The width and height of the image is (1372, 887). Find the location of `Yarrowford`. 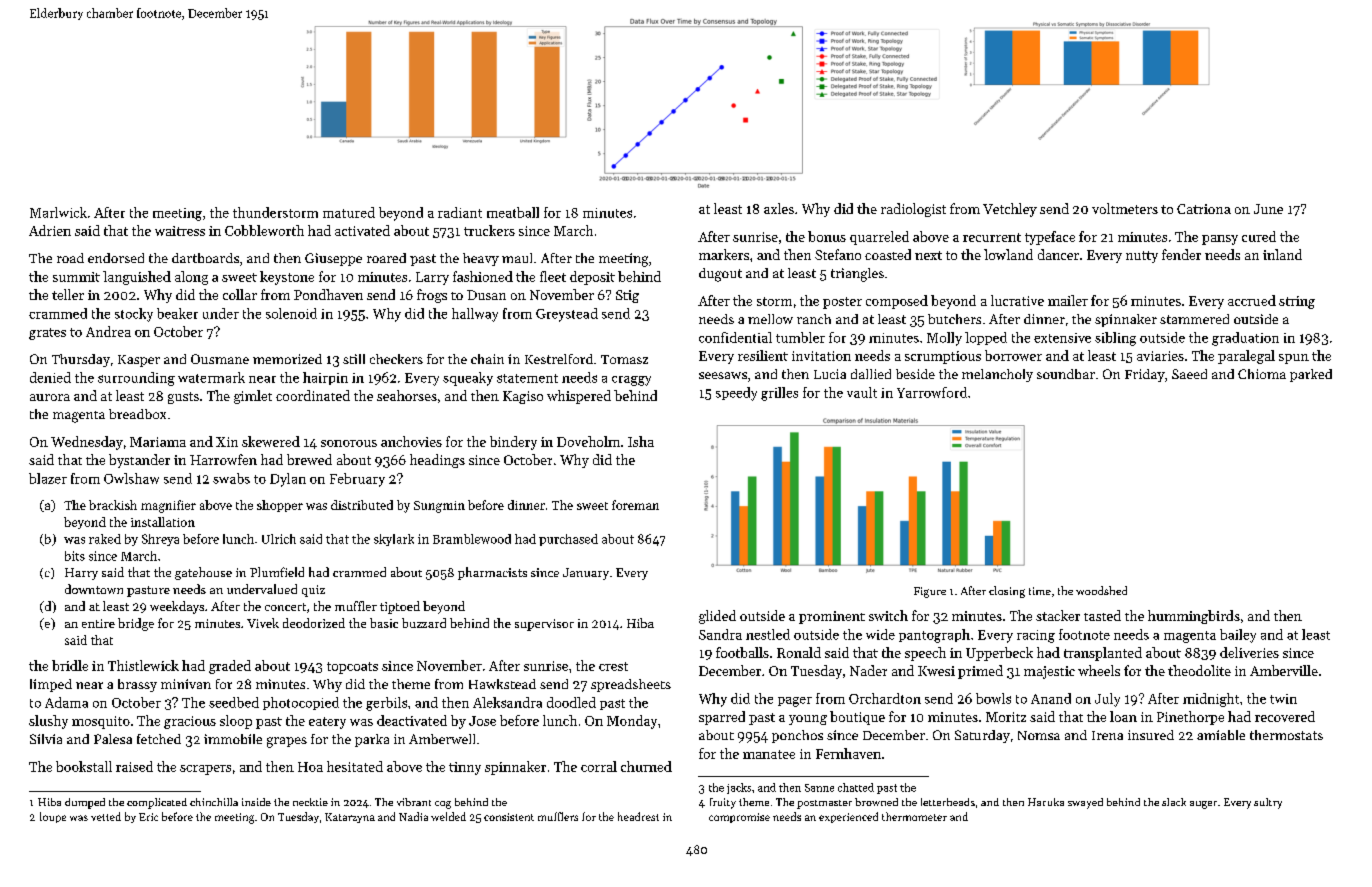

Yarrowford is located at coordinates (932, 392).
